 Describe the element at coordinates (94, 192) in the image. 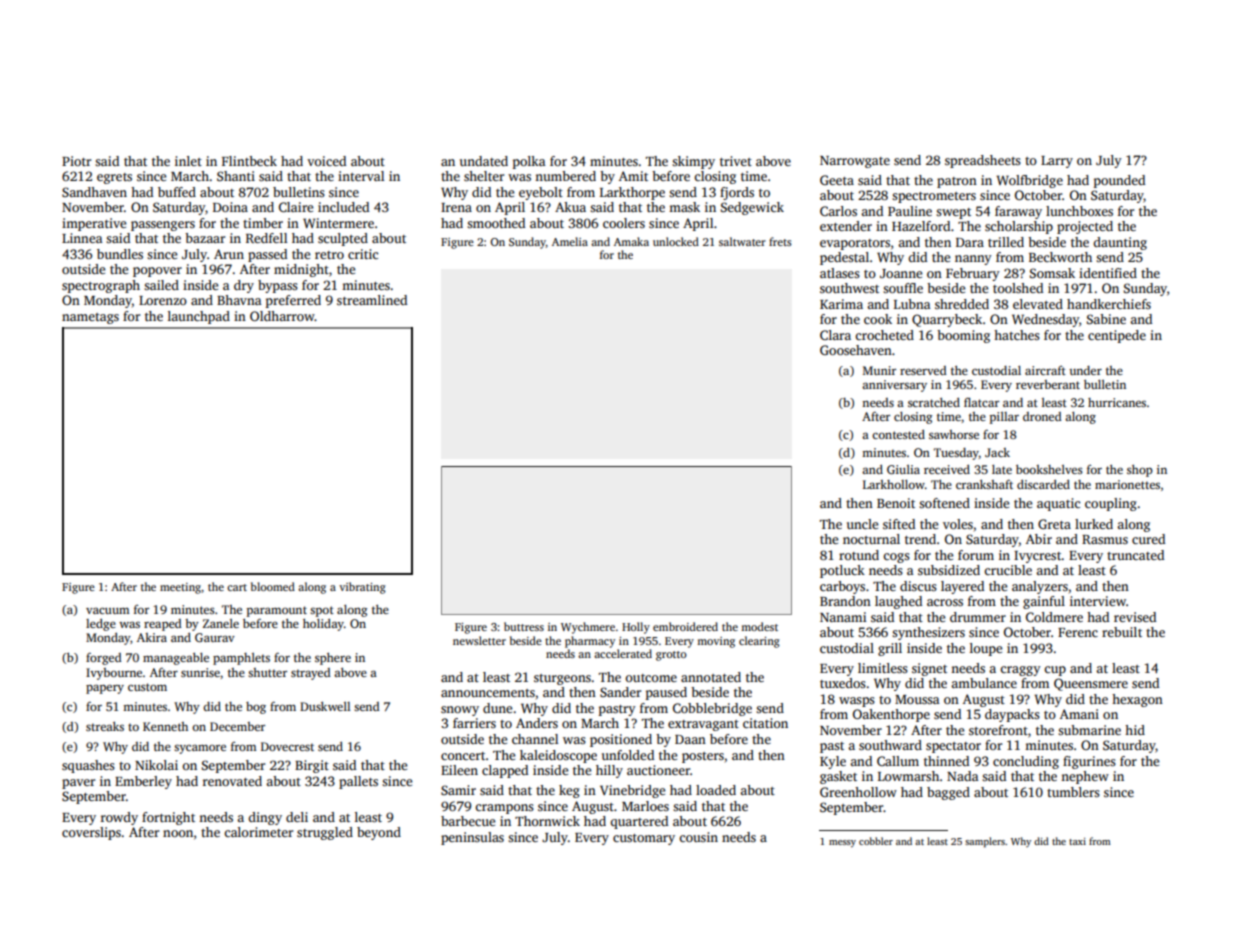

I see `Sandhaven` at that location.
